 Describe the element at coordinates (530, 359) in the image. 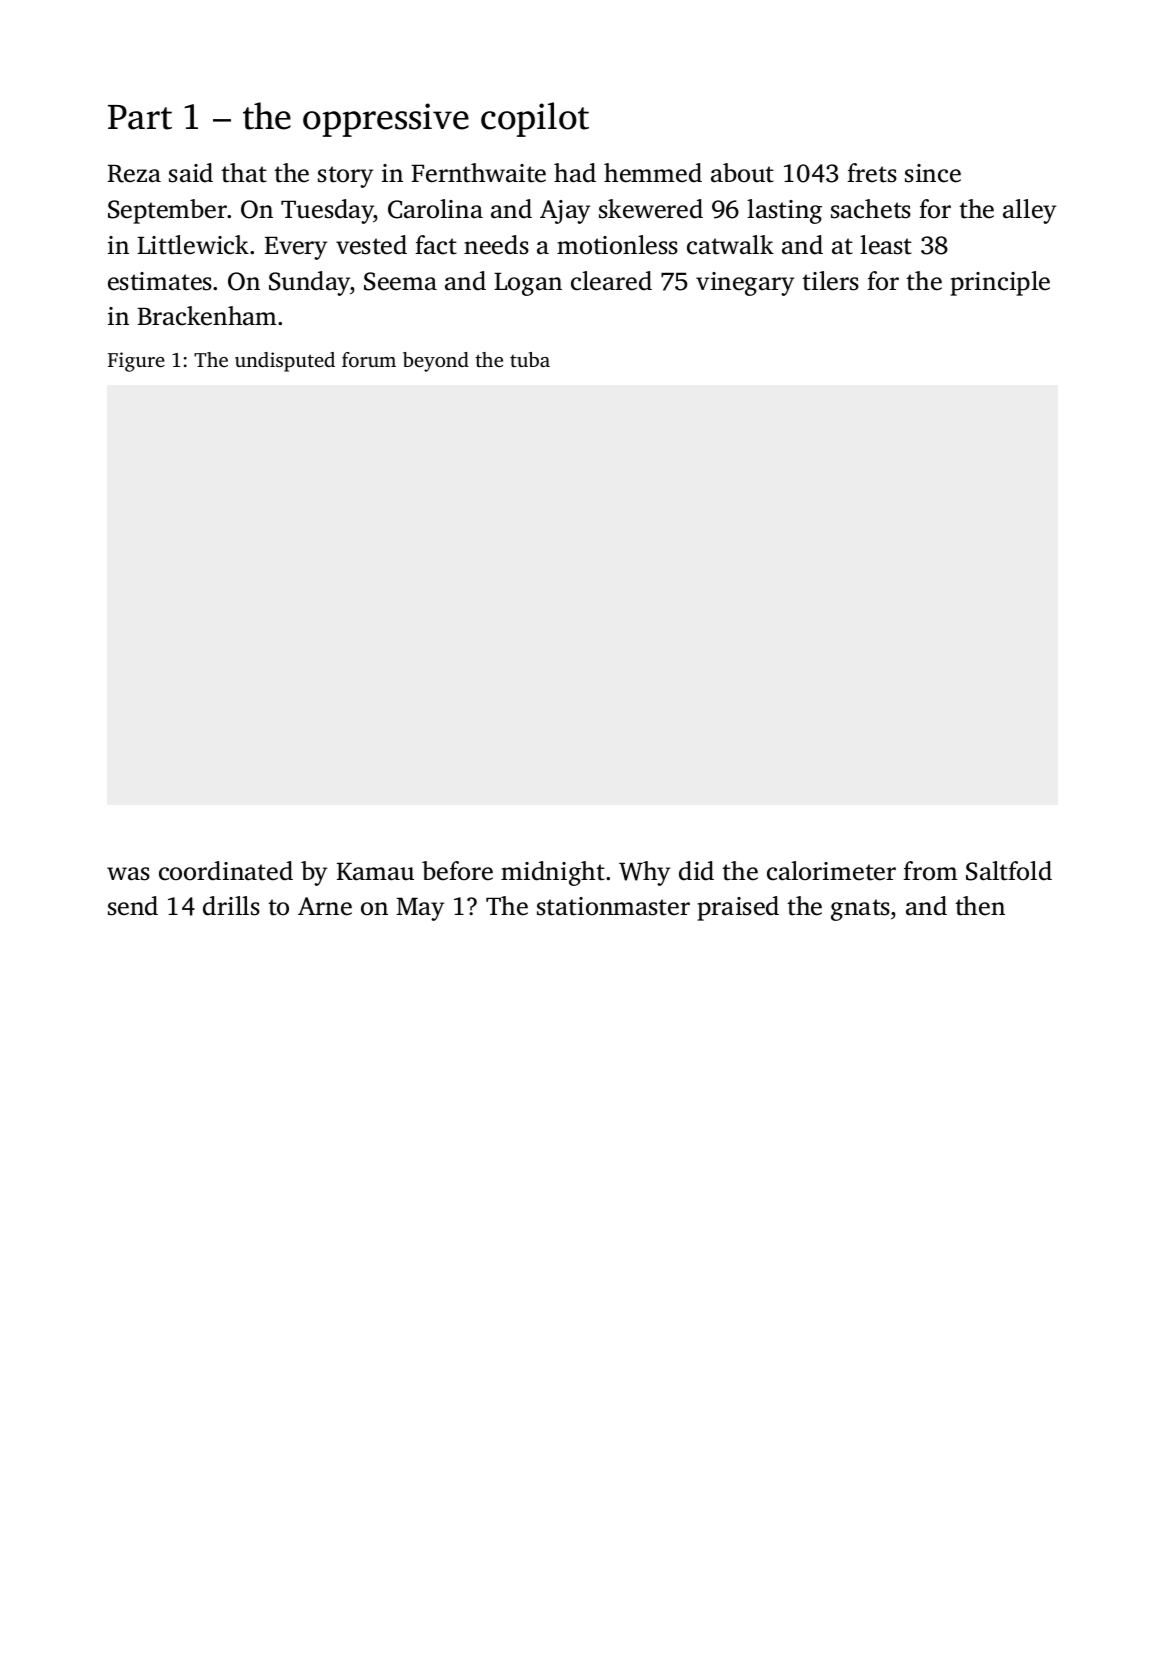

I see `tuba` at that location.
